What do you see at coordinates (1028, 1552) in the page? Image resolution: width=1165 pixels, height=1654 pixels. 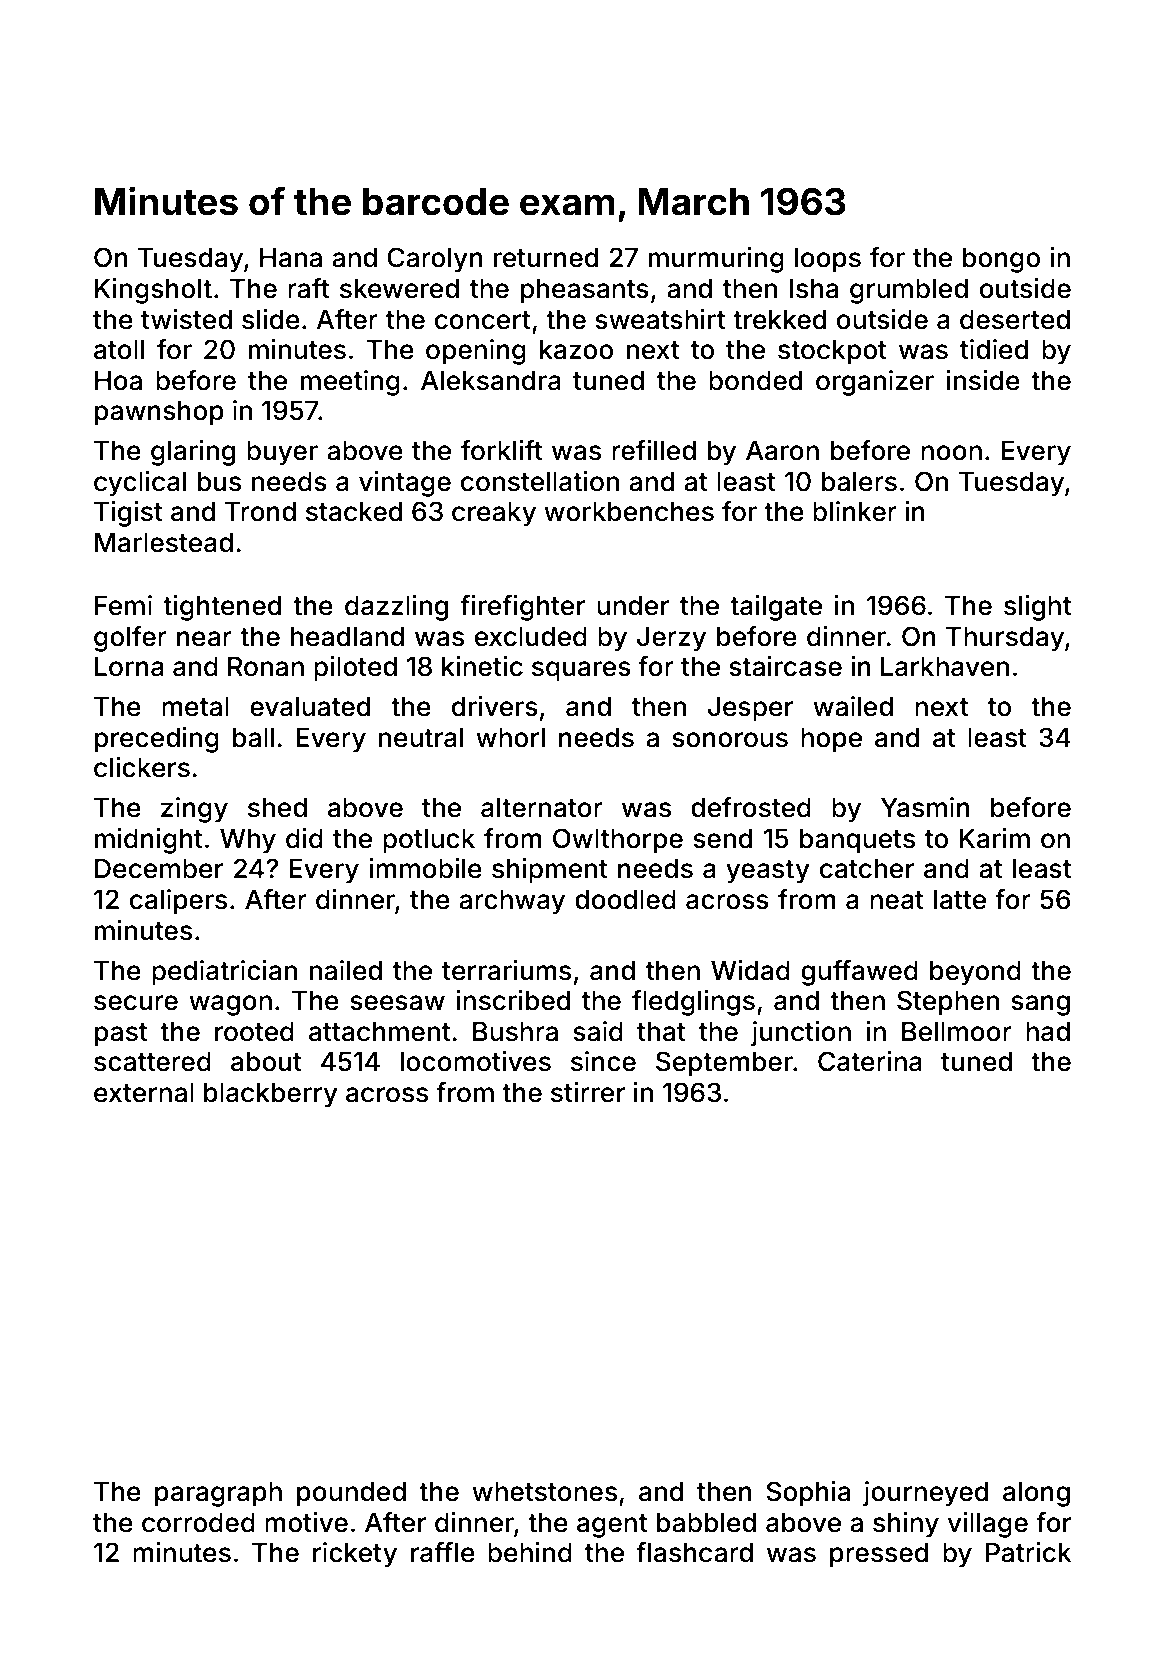 I see `Patrick` at bounding box center [1028, 1552].
